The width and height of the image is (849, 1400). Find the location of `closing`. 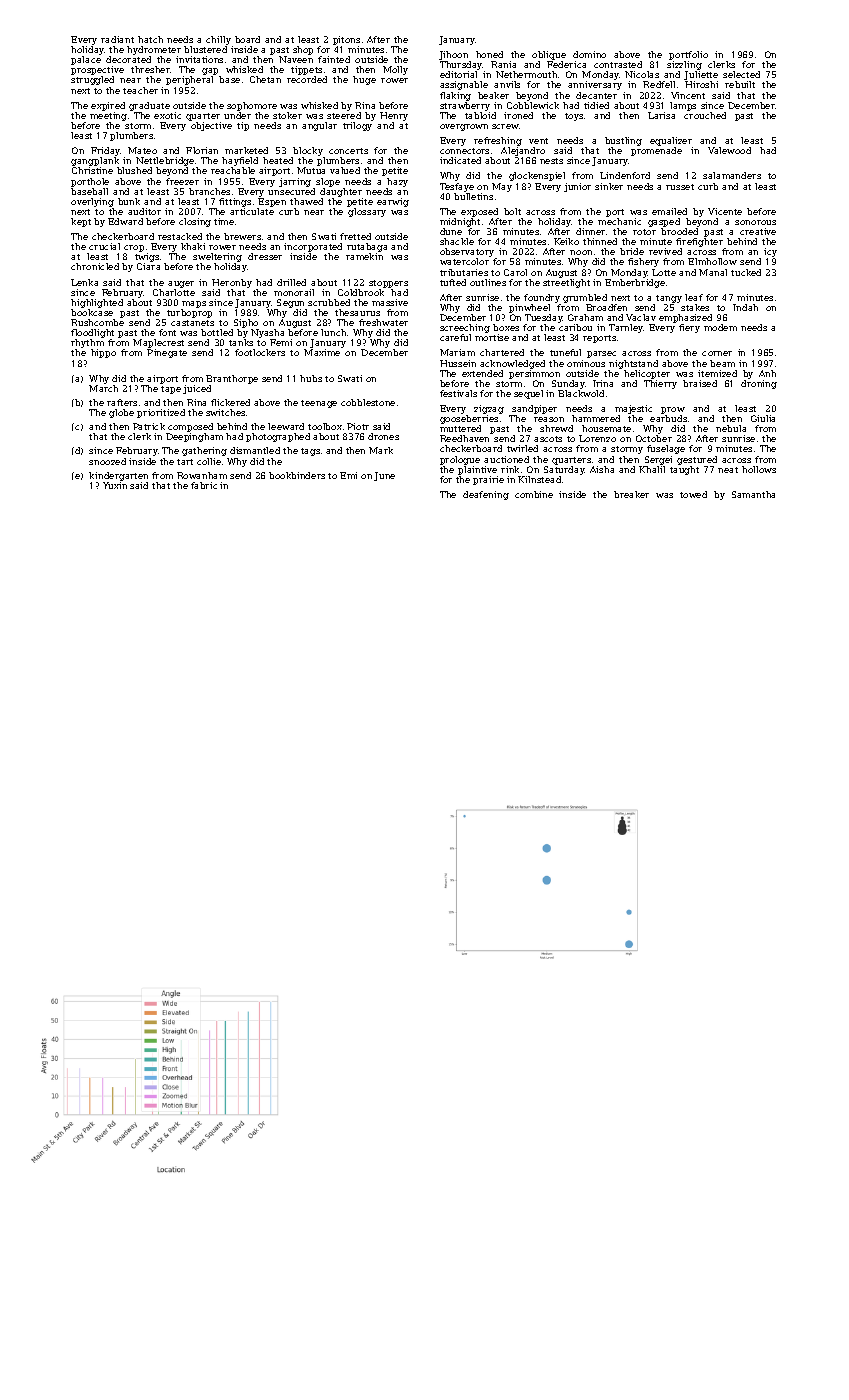

closing is located at coordinates (195, 222).
